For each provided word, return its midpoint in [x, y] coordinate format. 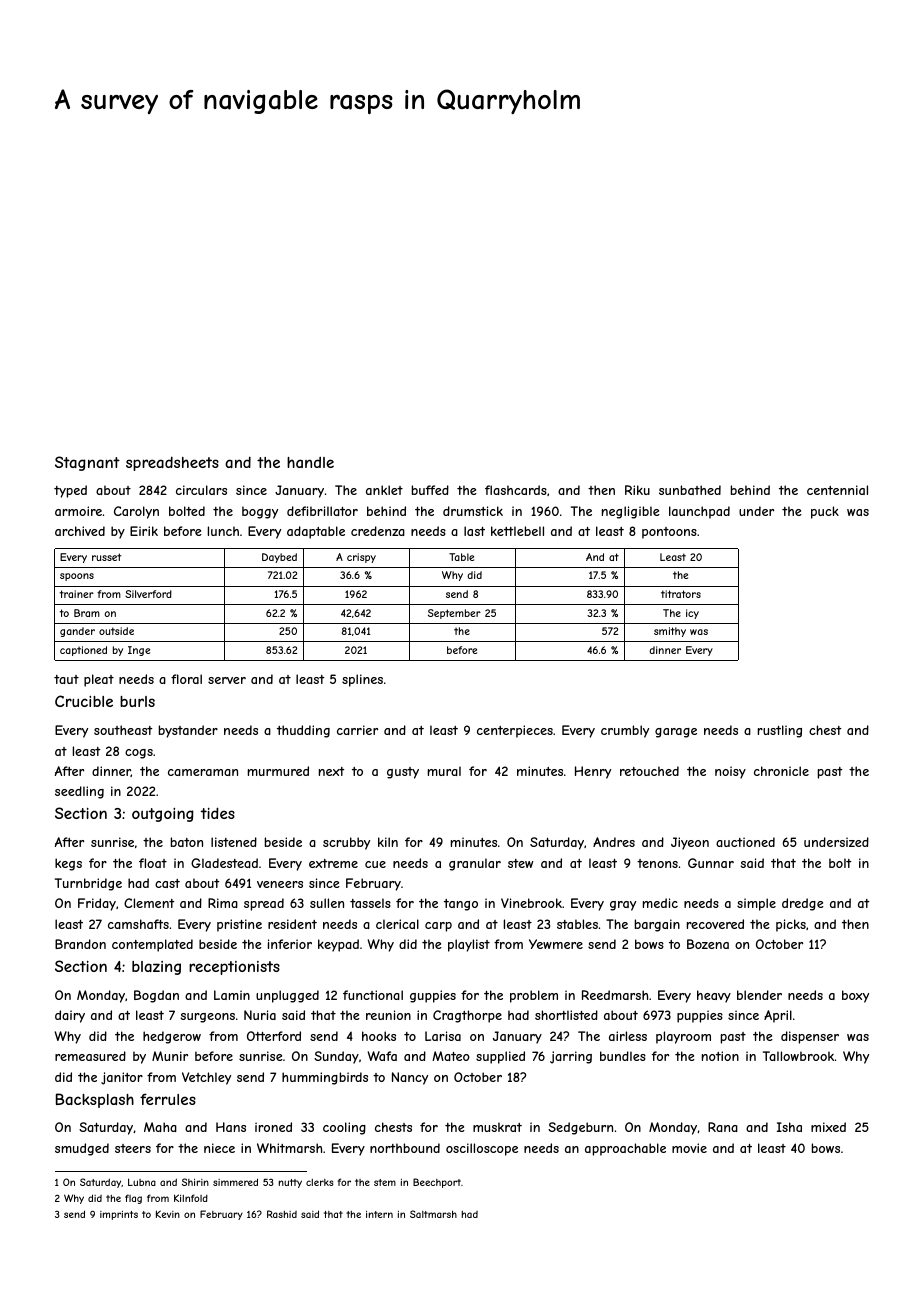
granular [475, 864]
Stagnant [87, 463]
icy [692, 614]
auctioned [745, 842]
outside [116, 631]
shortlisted [566, 1015]
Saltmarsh [433, 1214]
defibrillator [322, 511]
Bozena [708, 944]
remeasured [90, 1056]
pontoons [669, 533]
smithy [670, 632]
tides [218, 813]
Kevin [168, 1214]
